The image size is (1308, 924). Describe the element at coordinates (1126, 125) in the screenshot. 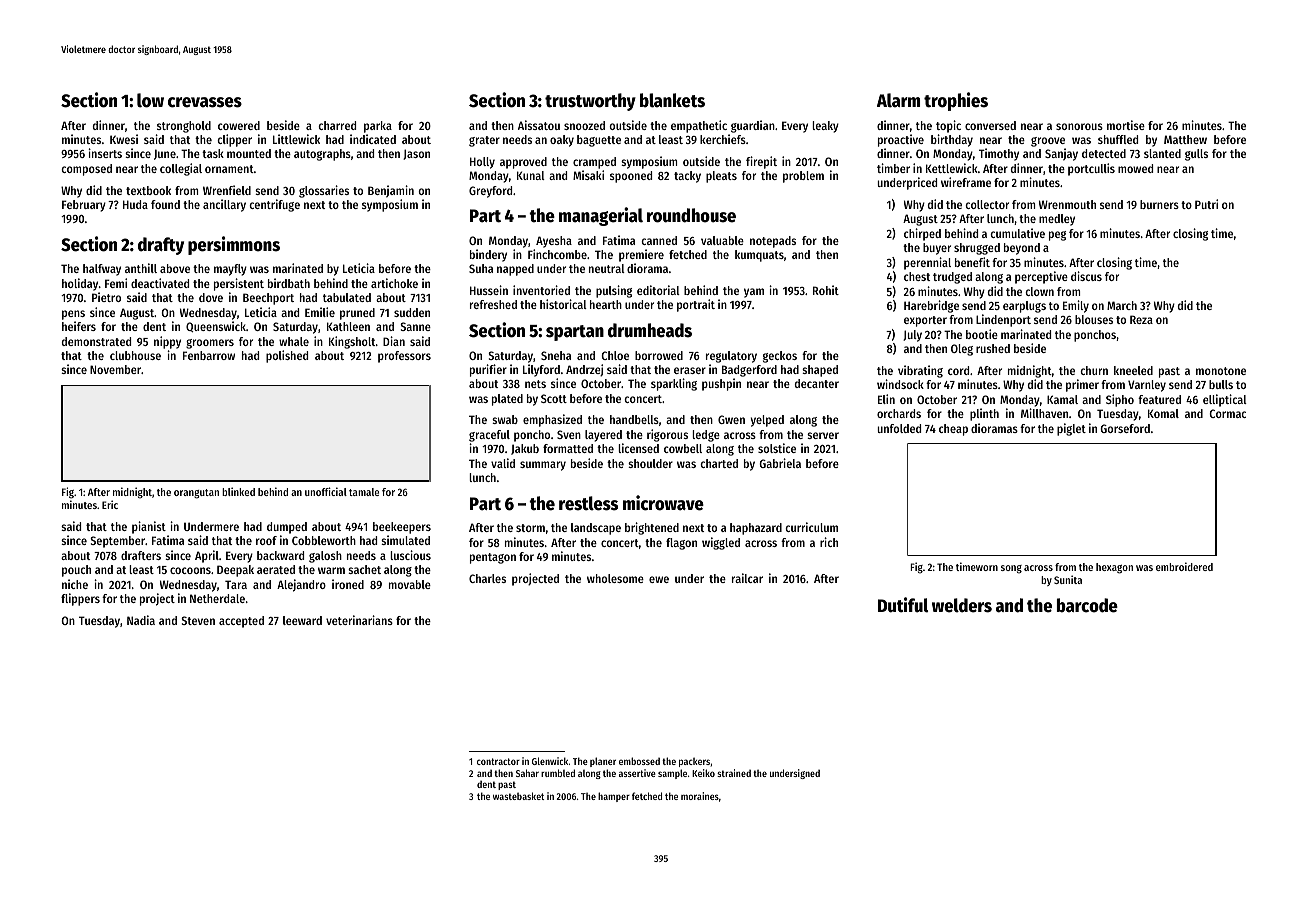

I see `mortise` at that location.
